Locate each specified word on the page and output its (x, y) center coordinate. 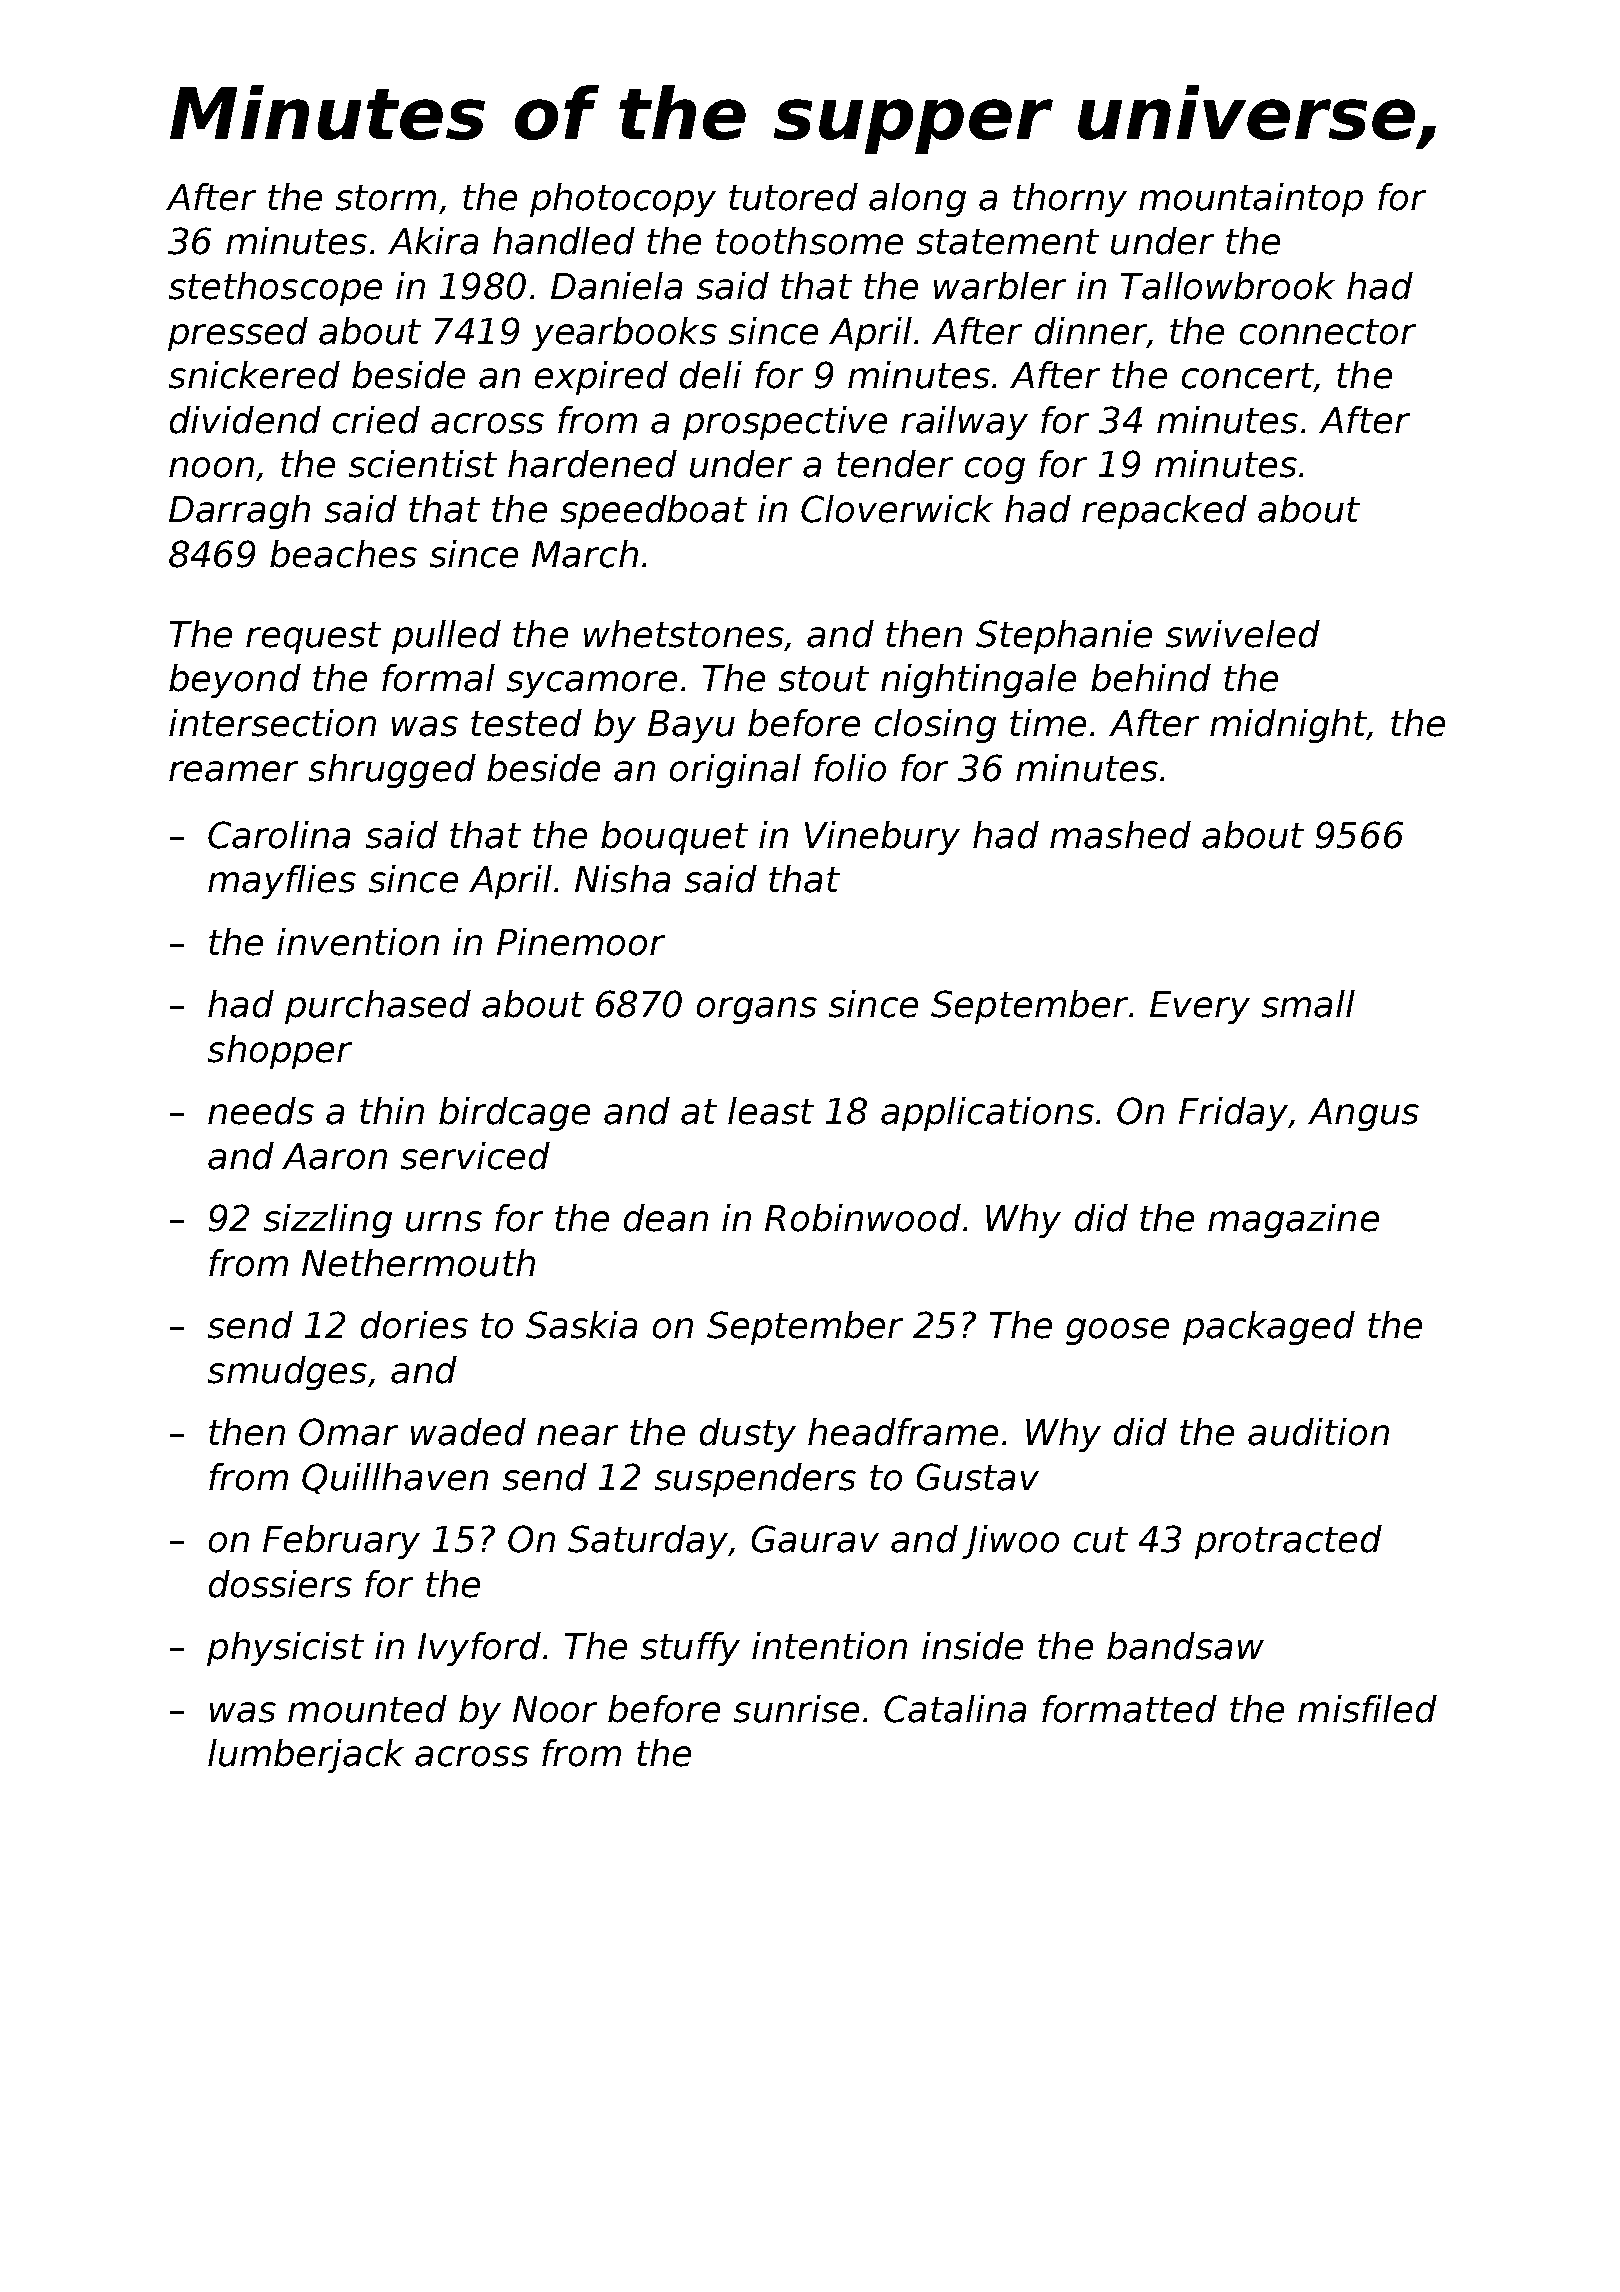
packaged (1269, 1328)
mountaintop (1251, 200)
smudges (287, 1373)
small (1308, 1004)
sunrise (796, 1709)
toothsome (809, 241)
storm (386, 198)
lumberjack (306, 1756)
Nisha (622, 879)
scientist (423, 464)
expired (601, 378)
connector (1328, 332)
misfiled (1367, 1709)
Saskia (581, 1325)
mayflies (282, 882)
